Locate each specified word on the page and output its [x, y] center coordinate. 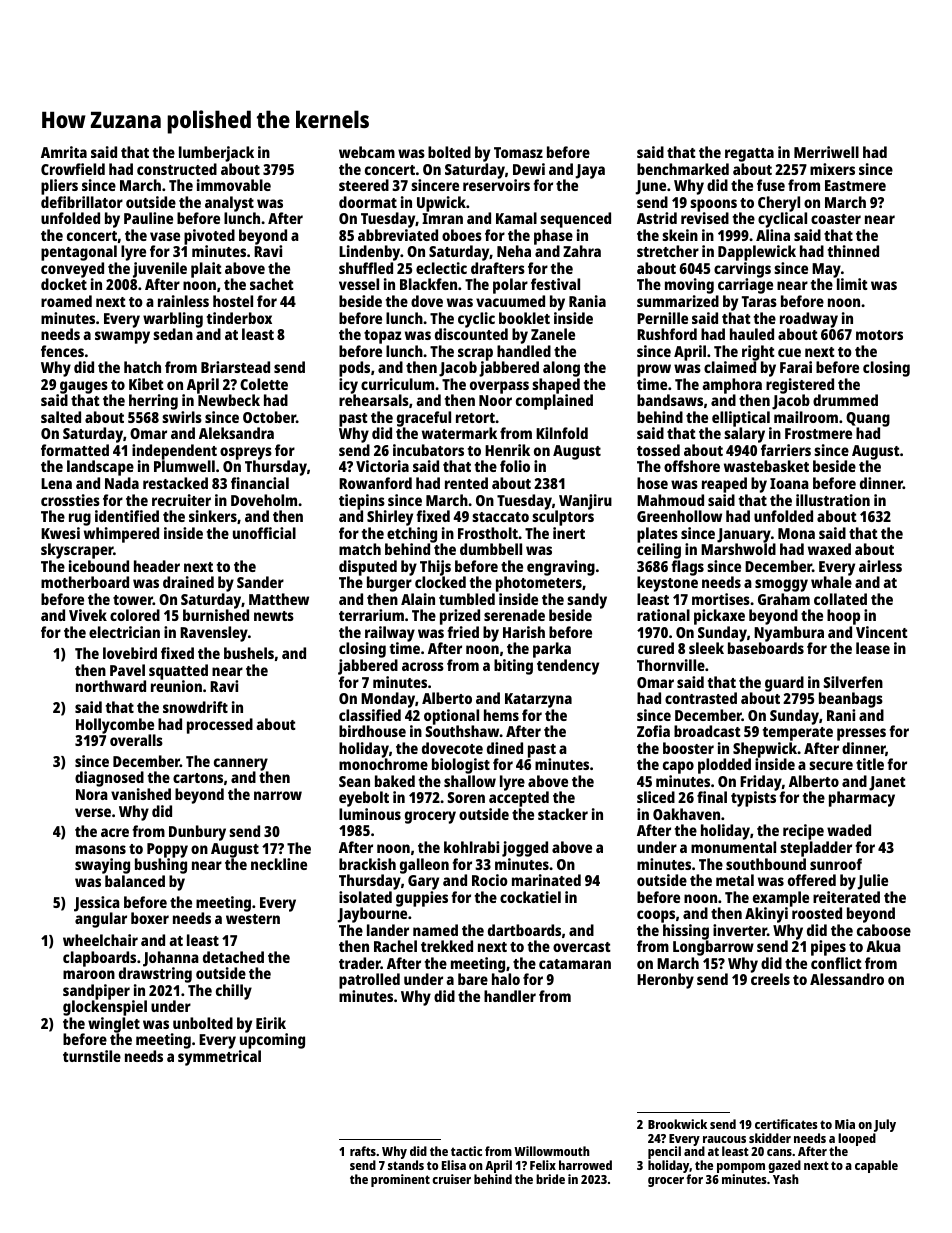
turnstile [92, 1056]
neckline [279, 864]
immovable [234, 185]
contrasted [701, 698]
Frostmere [818, 433]
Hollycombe [115, 726]
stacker [563, 814]
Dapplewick [757, 253]
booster [688, 748]
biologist [461, 766]
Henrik [507, 450]
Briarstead [235, 367]
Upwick [441, 204]
